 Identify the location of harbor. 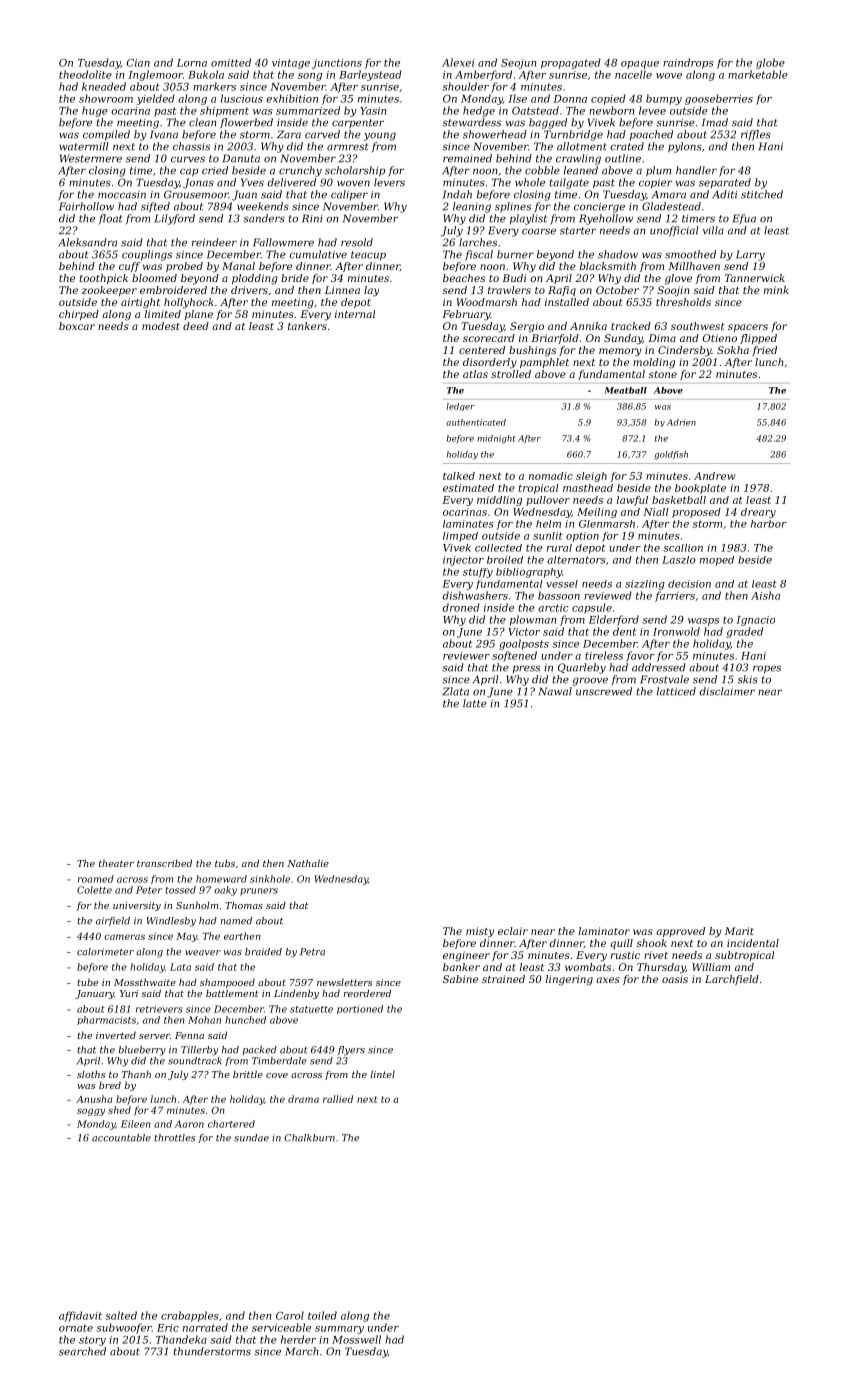
(769, 524).
